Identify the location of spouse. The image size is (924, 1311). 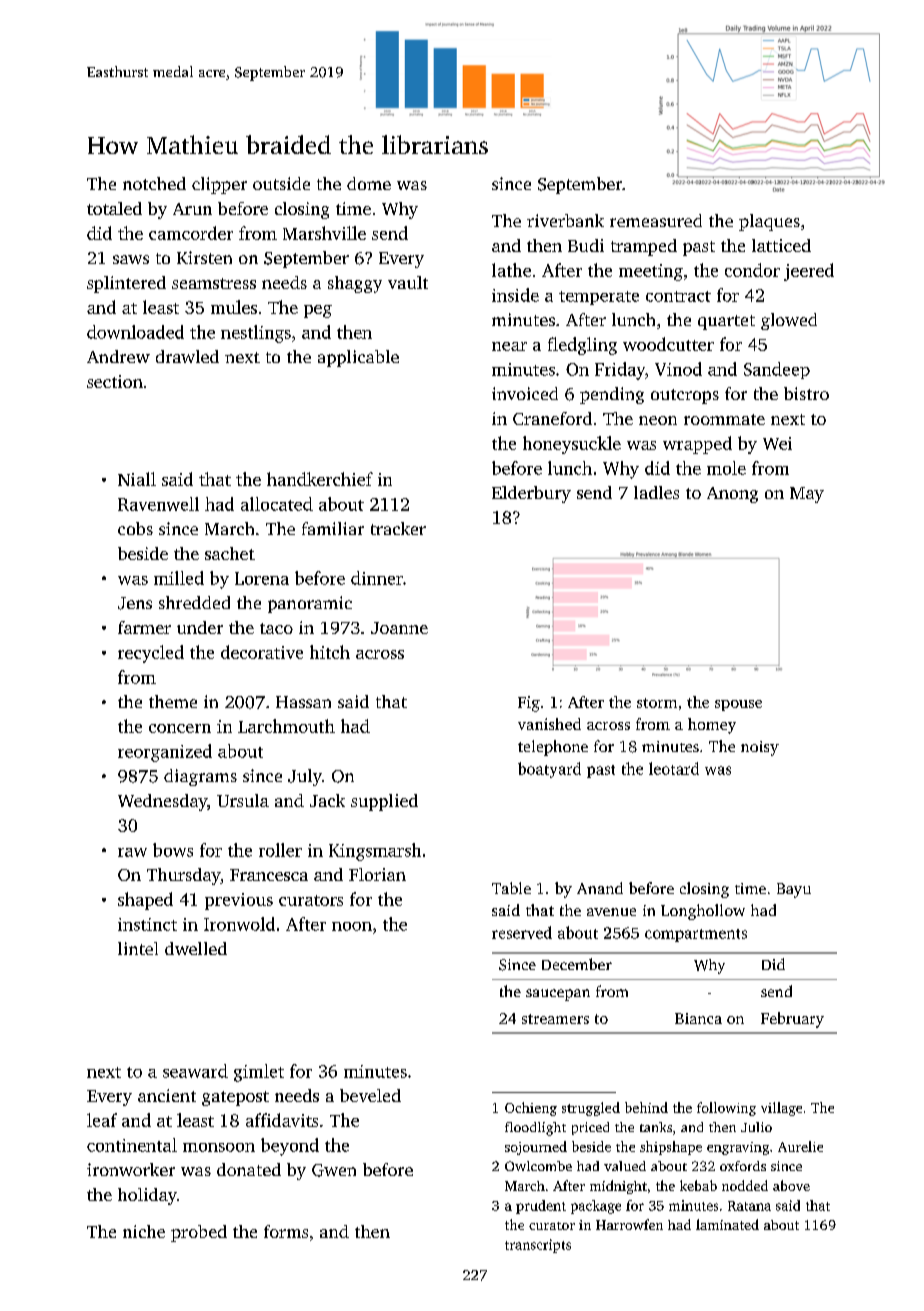
(738, 705).
